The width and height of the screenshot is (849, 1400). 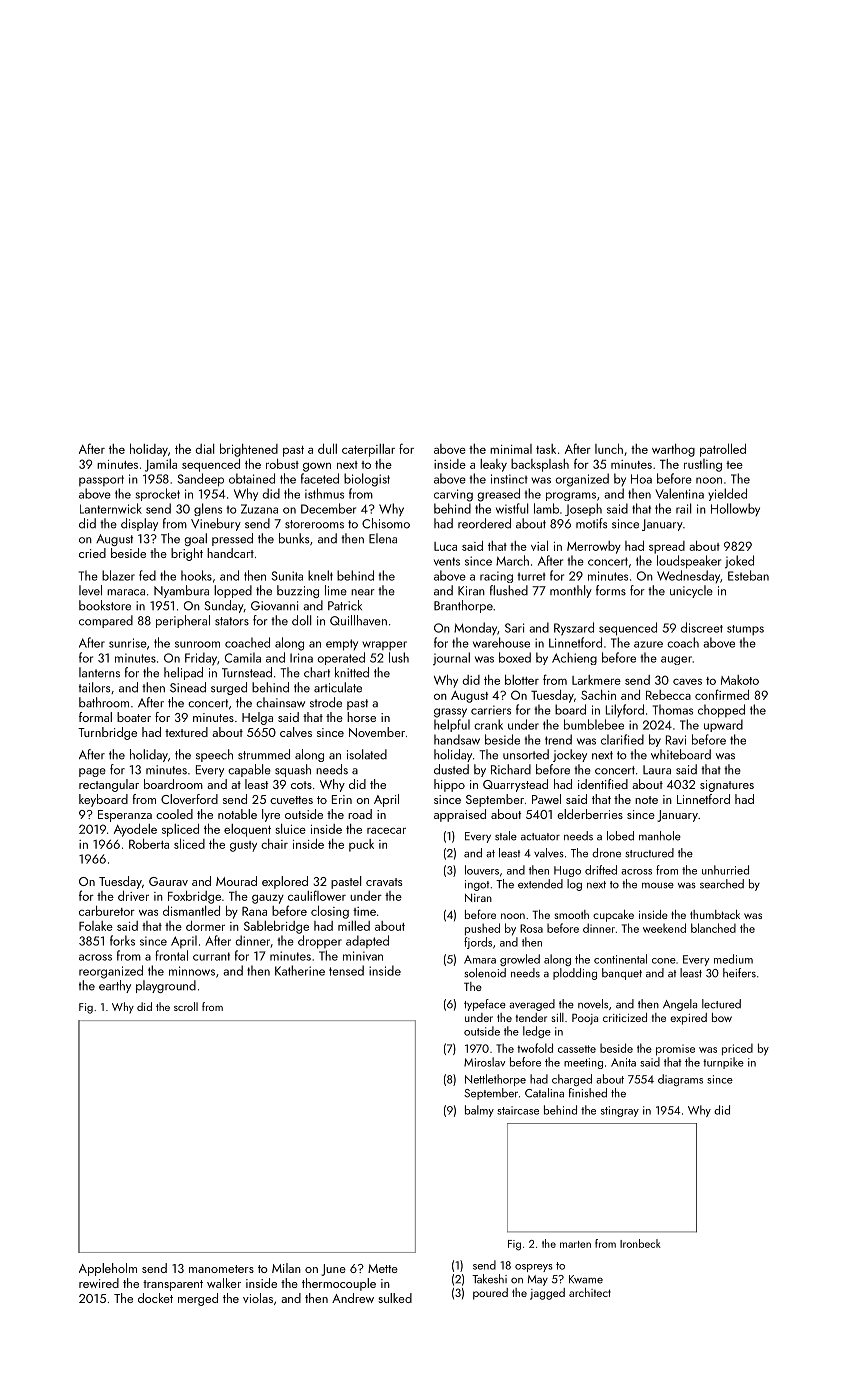 What do you see at coordinates (609, 448) in the screenshot?
I see `lunch` at bounding box center [609, 448].
